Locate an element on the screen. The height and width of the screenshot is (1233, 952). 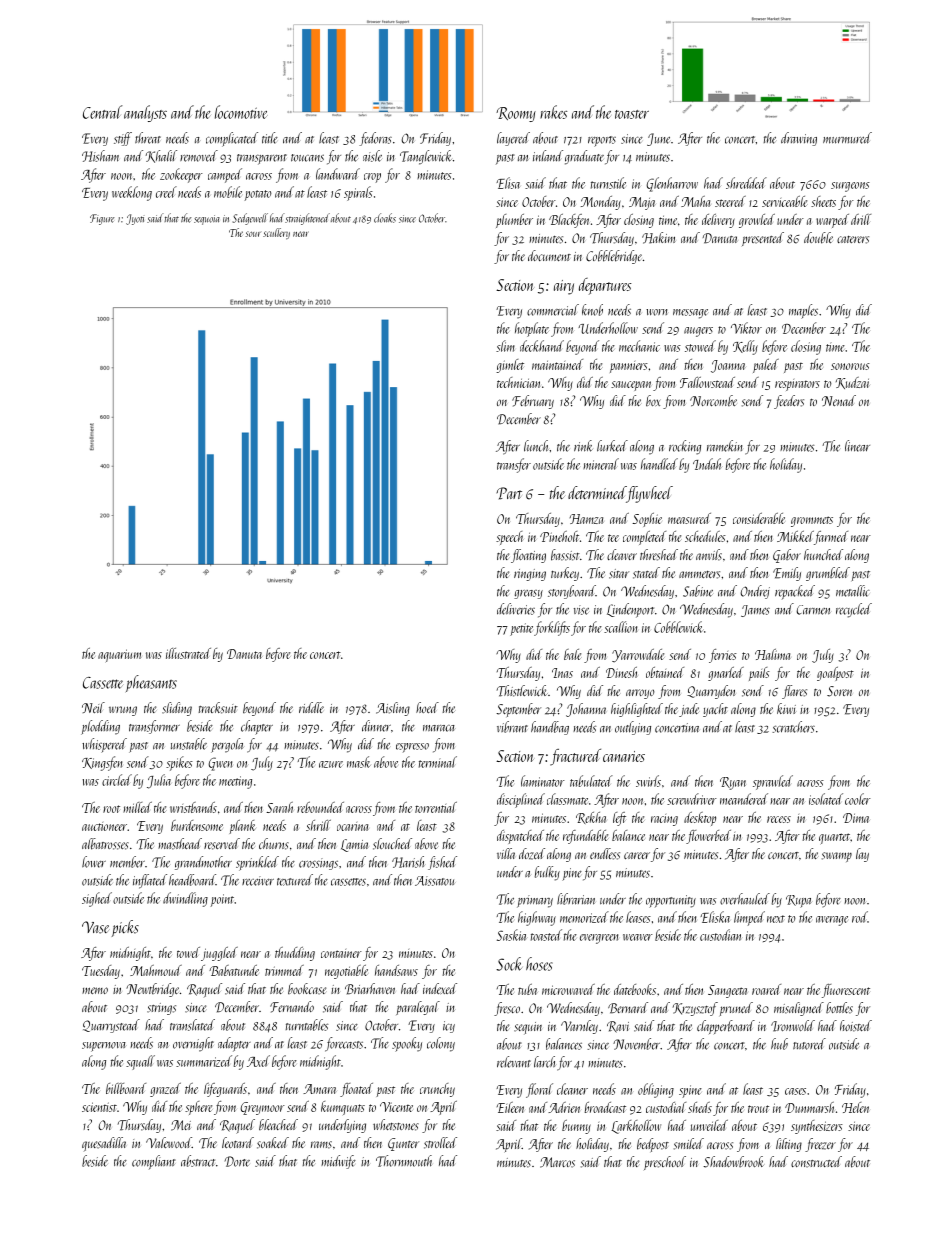
translated is located at coordinates (192, 1025).
